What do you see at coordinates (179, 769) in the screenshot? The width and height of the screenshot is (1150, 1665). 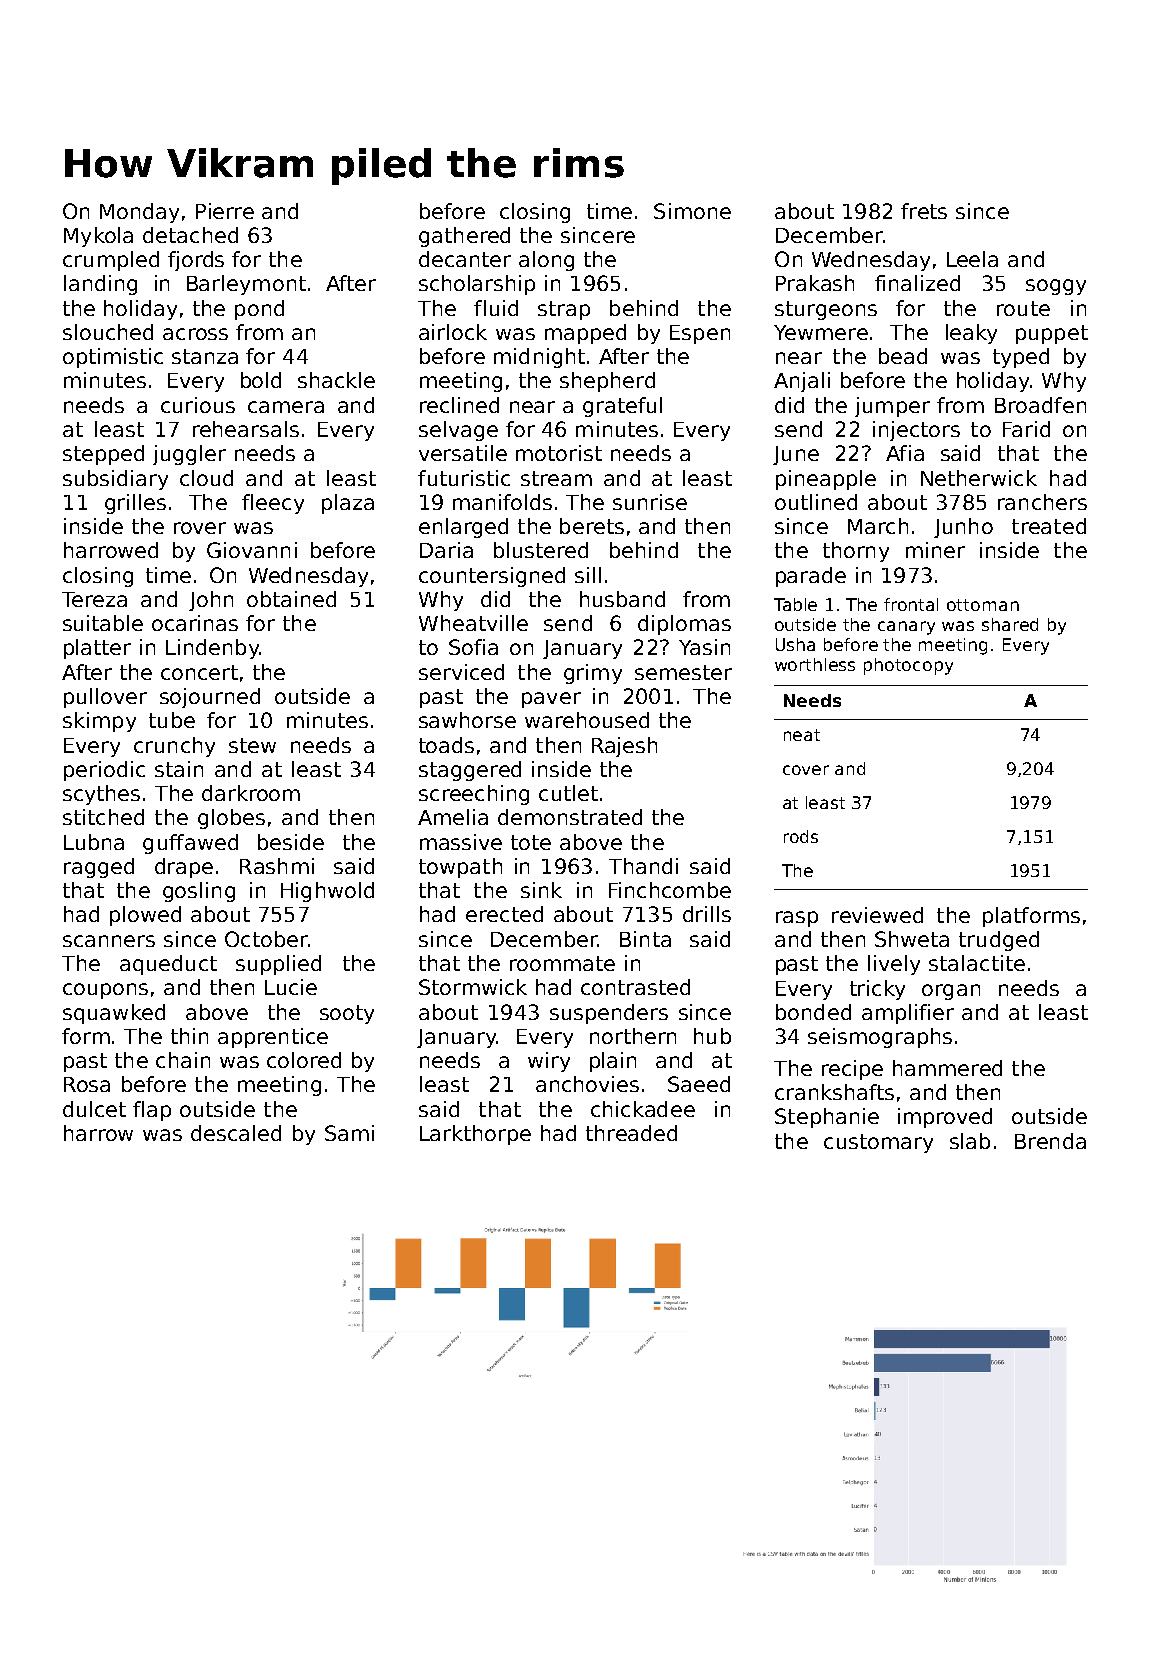 I see `stain` at bounding box center [179, 769].
